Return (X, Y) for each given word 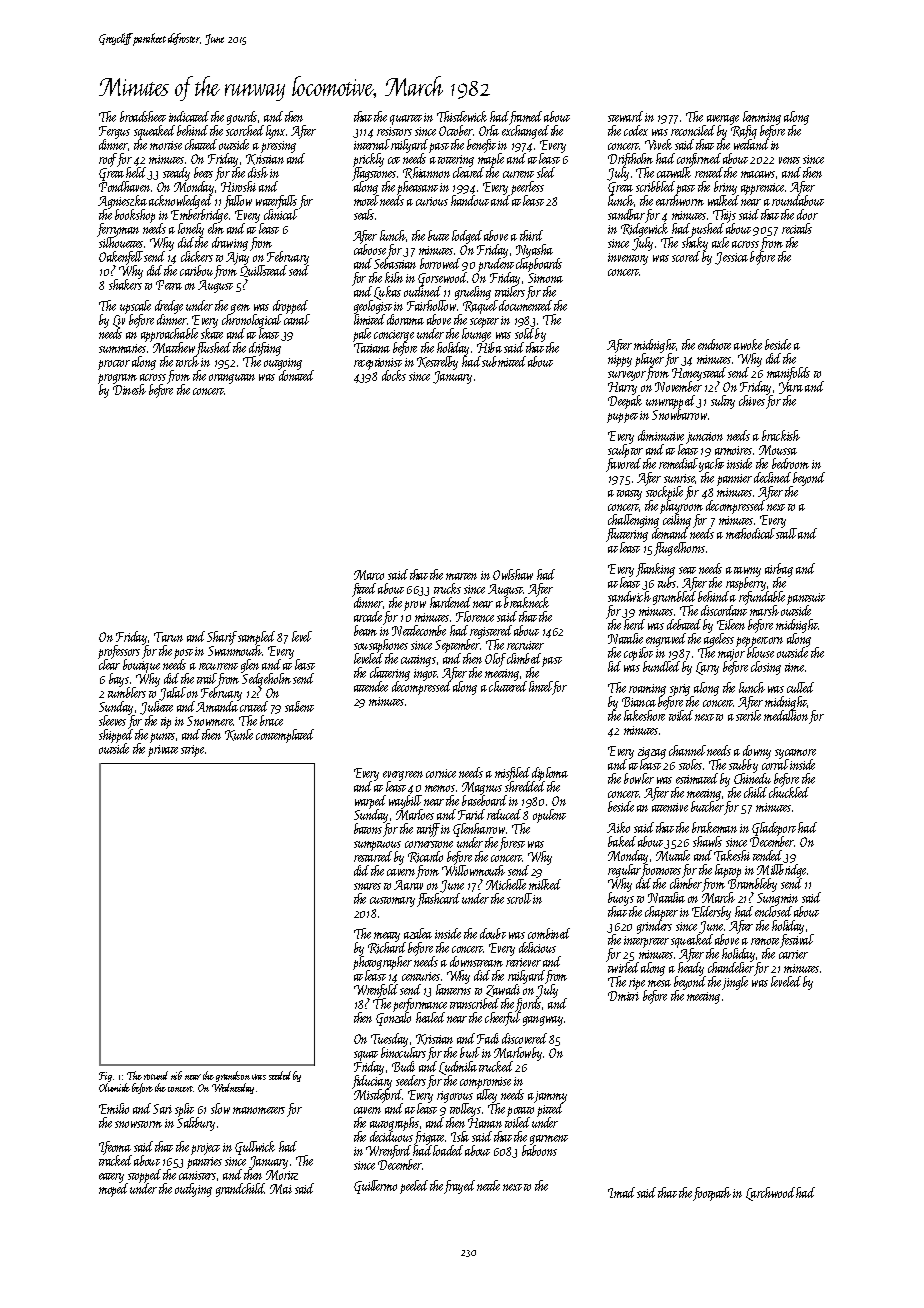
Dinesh (129, 390)
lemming (762, 118)
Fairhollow (431, 306)
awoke (748, 344)
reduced (504, 814)
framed (525, 118)
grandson (233, 1076)
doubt (493, 933)
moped (113, 1190)
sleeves (112, 721)
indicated (189, 116)
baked (622, 841)
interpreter (646, 942)
